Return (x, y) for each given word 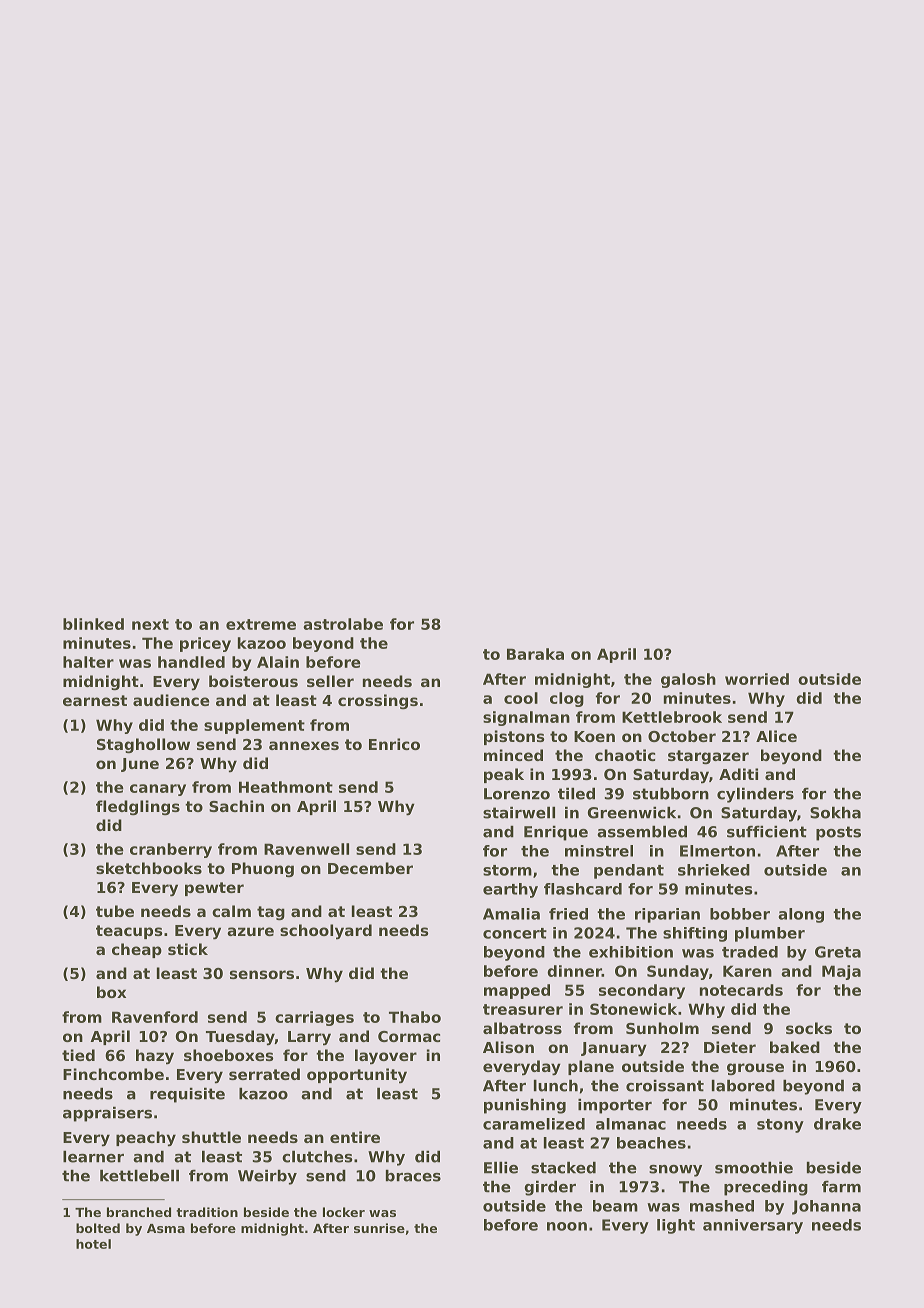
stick (188, 949)
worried (757, 679)
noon (567, 1226)
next (150, 624)
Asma (166, 1228)
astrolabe (343, 624)
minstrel (599, 851)
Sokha (835, 812)
